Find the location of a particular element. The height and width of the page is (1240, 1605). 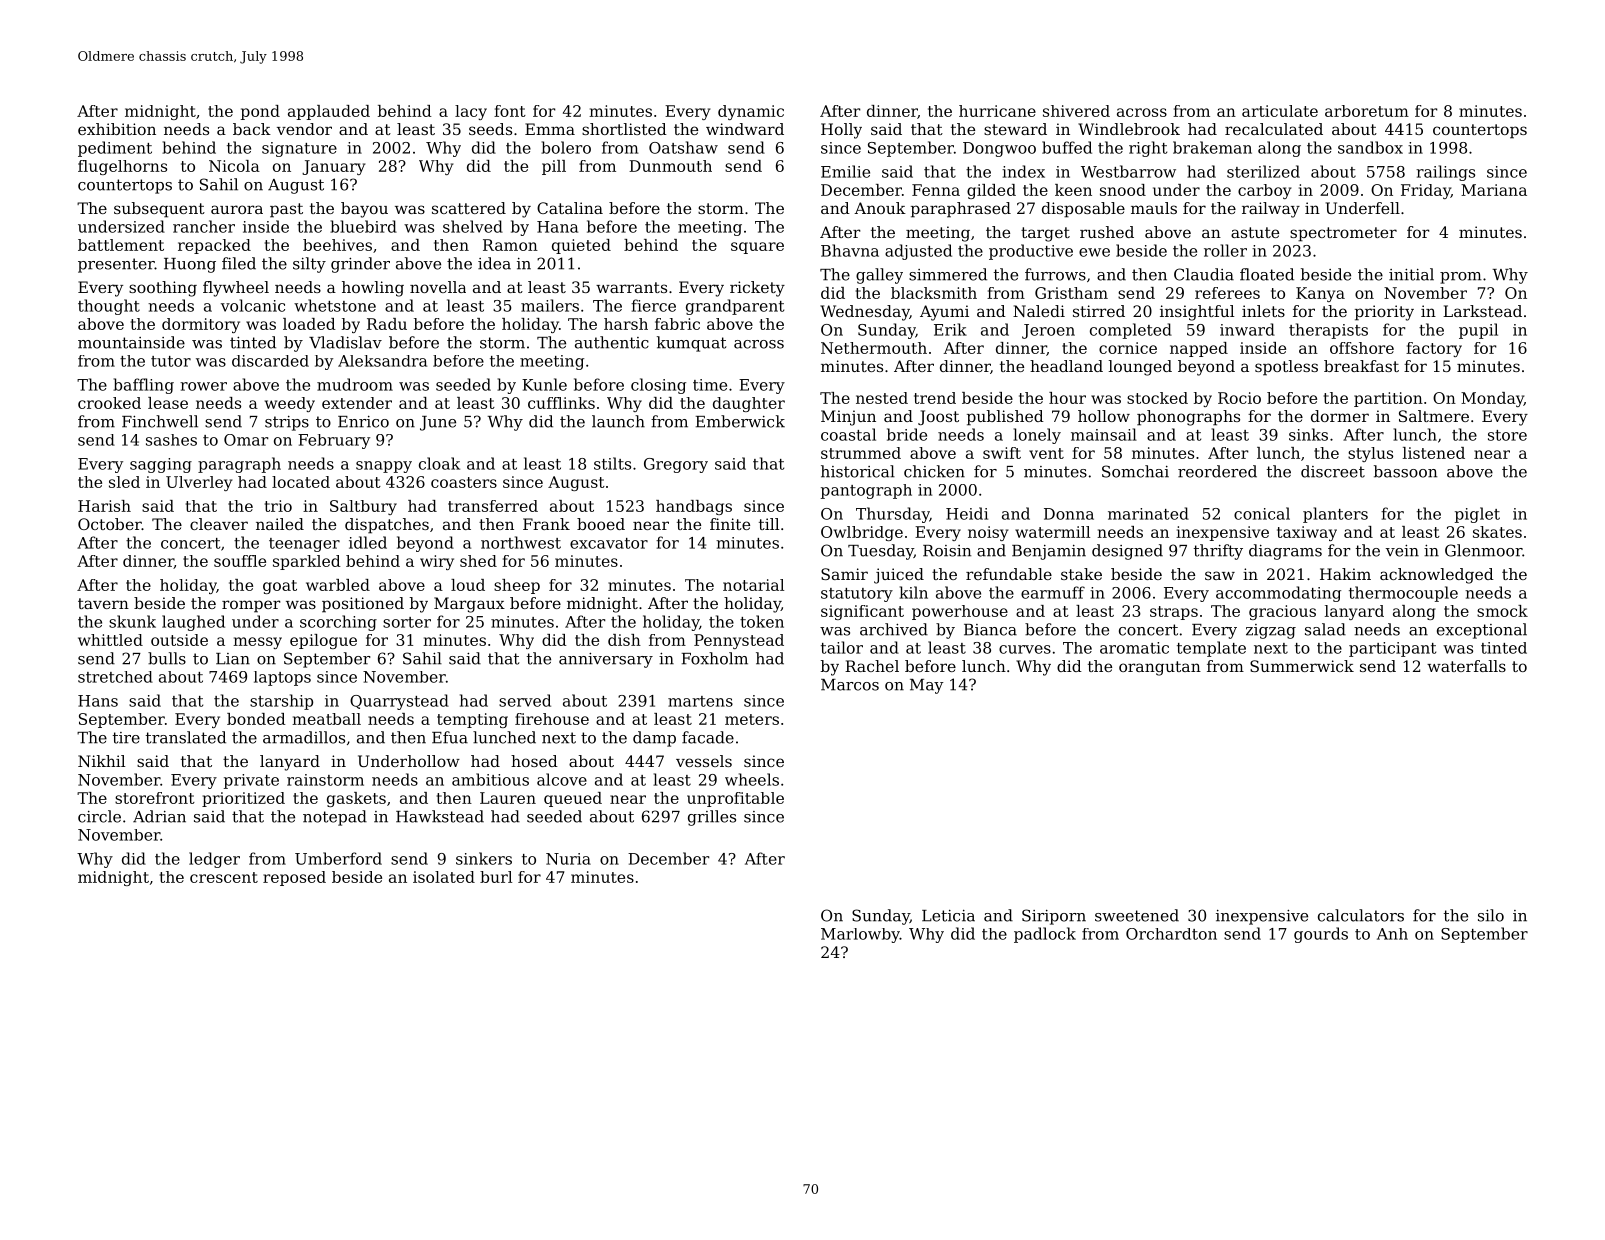

isolated is located at coordinates (444, 877).
